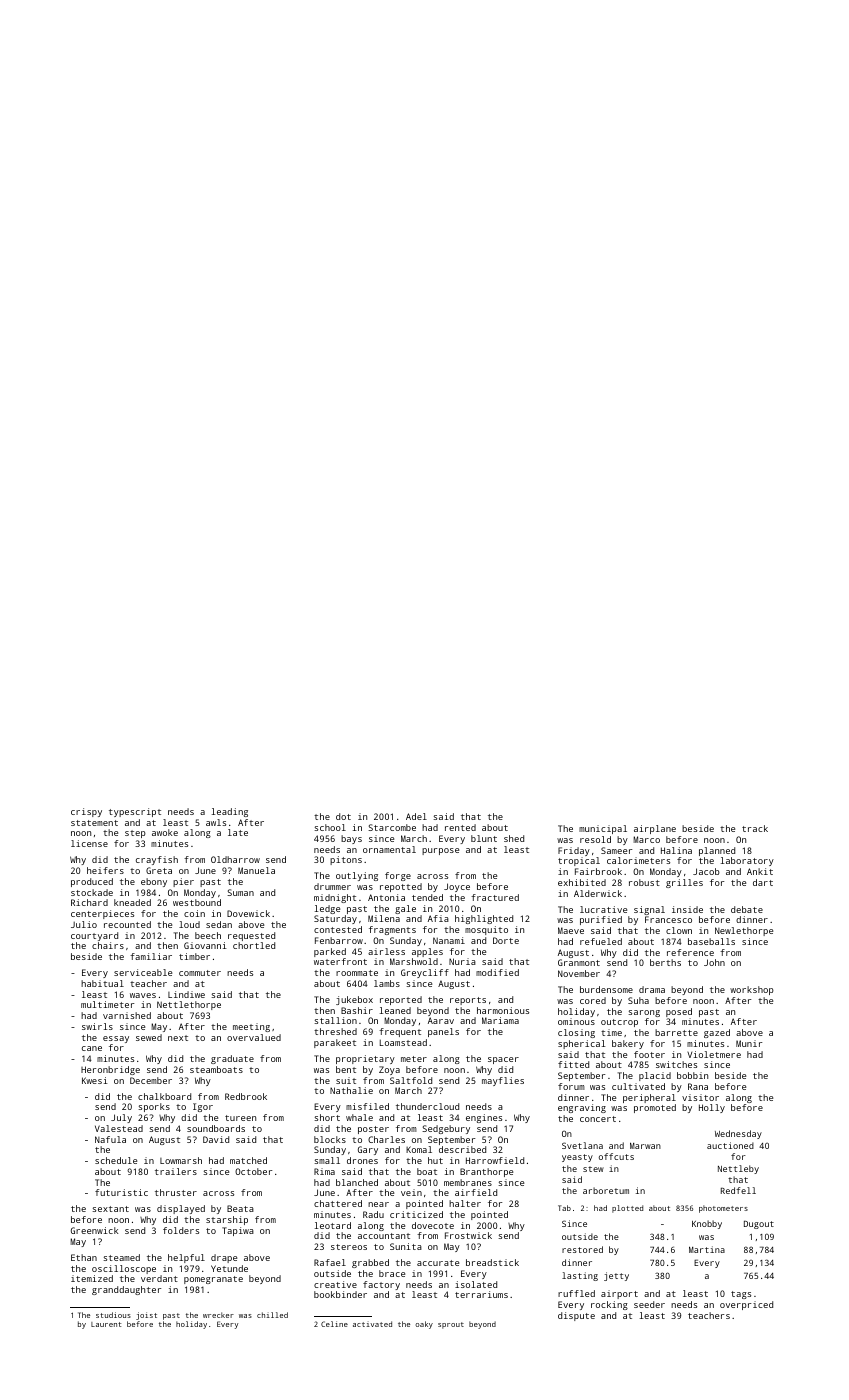  What do you see at coordinates (744, 931) in the image?
I see `Newlethorpe` at bounding box center [744, 931].
